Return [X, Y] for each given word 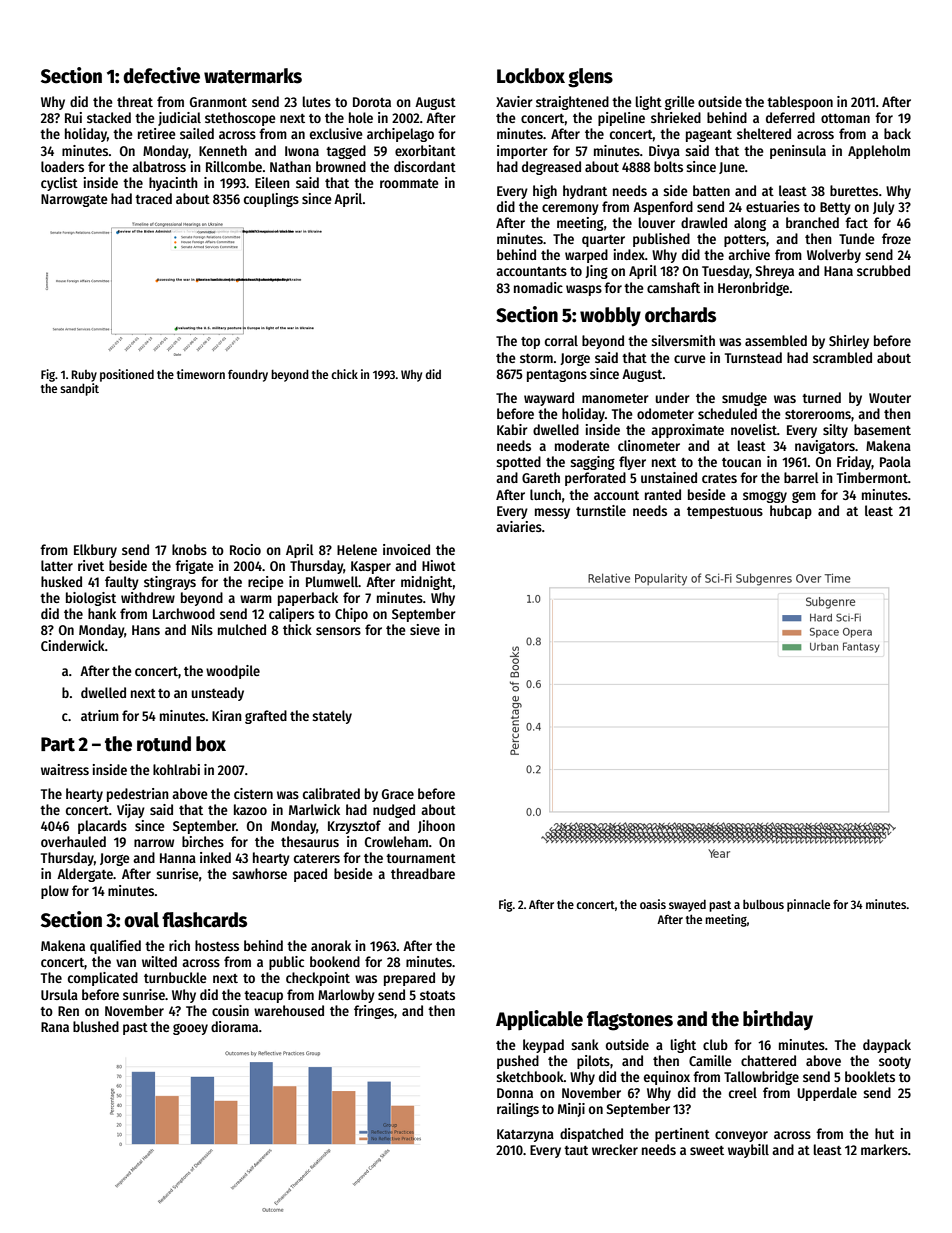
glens [590, 78]
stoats [437, 995]
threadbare [423, 873]
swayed [687, 905]
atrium [100, 715]
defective [161, 75]
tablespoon [800, 103]
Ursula [59, 994]
